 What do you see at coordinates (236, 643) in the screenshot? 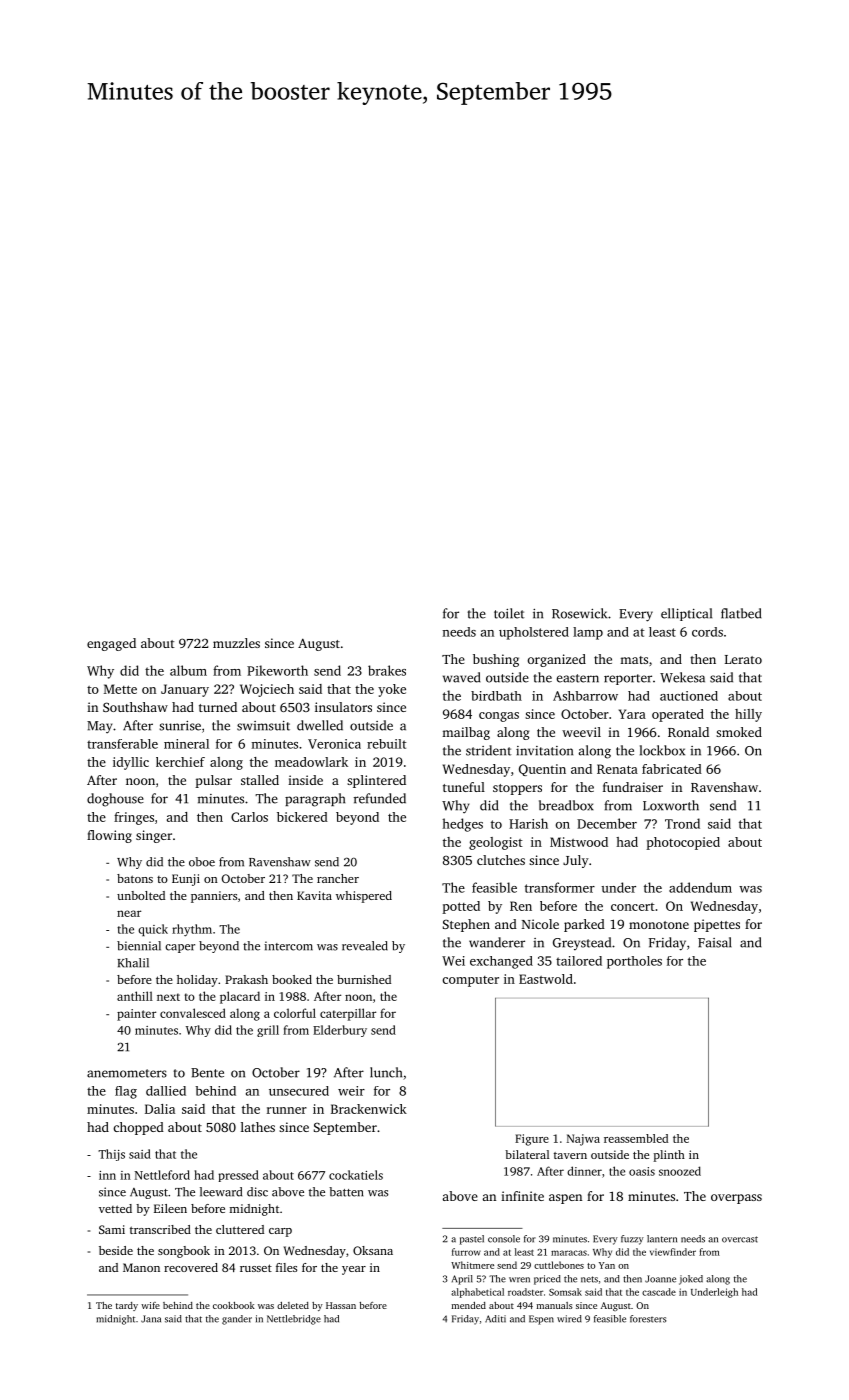
I see `muzzles` at bounding box center [236, 643].
